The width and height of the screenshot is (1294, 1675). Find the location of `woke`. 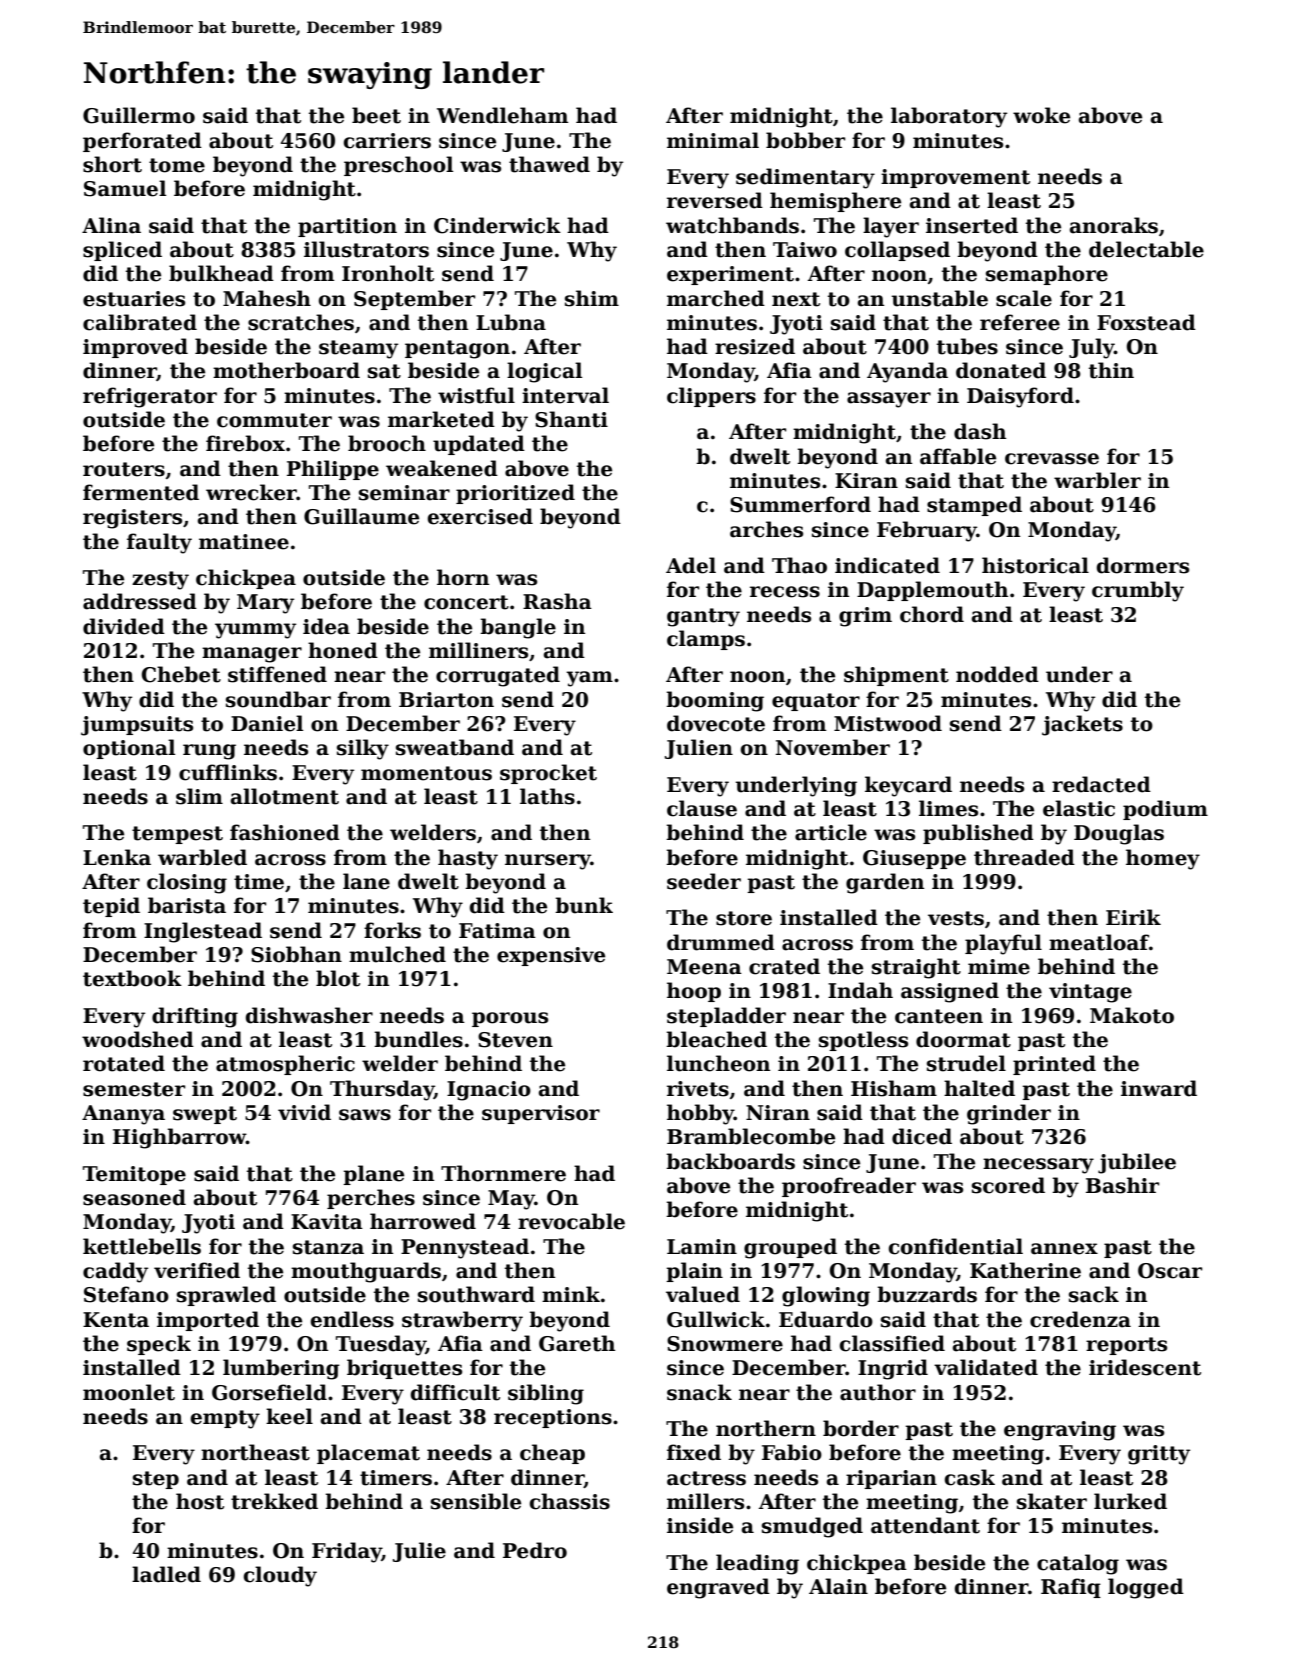

woke is located at coordinates (1041, 115).
